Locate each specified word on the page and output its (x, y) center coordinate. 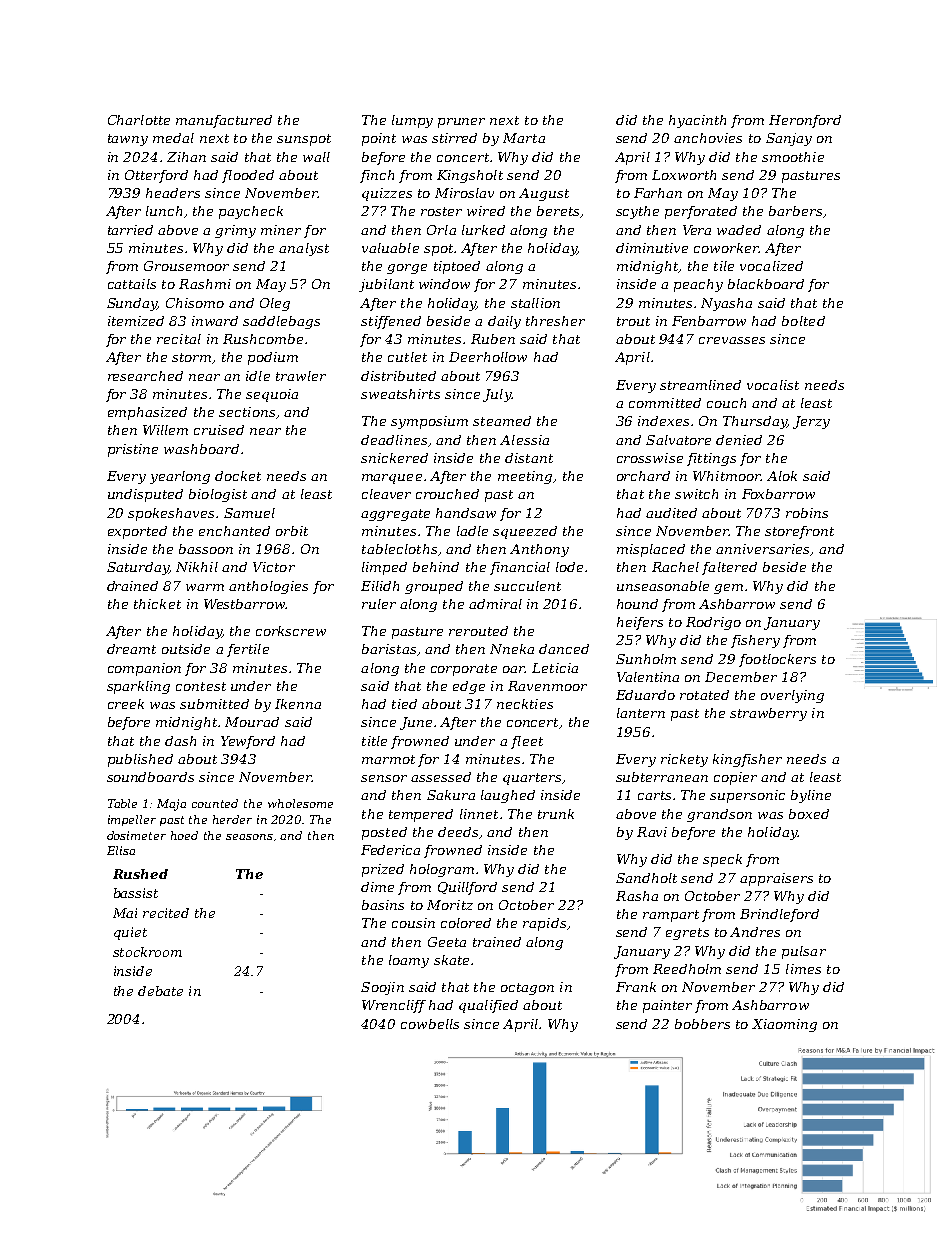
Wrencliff (394, 1006)
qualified (488, 1006)
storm (191, 357)
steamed (502, 421)
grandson (719, 815)
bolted (803, 321)
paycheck (251, 212)
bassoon (206, 549)
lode (569, 567)
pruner (461, 123)
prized (383, 870)
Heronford (805, 121)
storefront (799, 532)
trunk (556, 814)
